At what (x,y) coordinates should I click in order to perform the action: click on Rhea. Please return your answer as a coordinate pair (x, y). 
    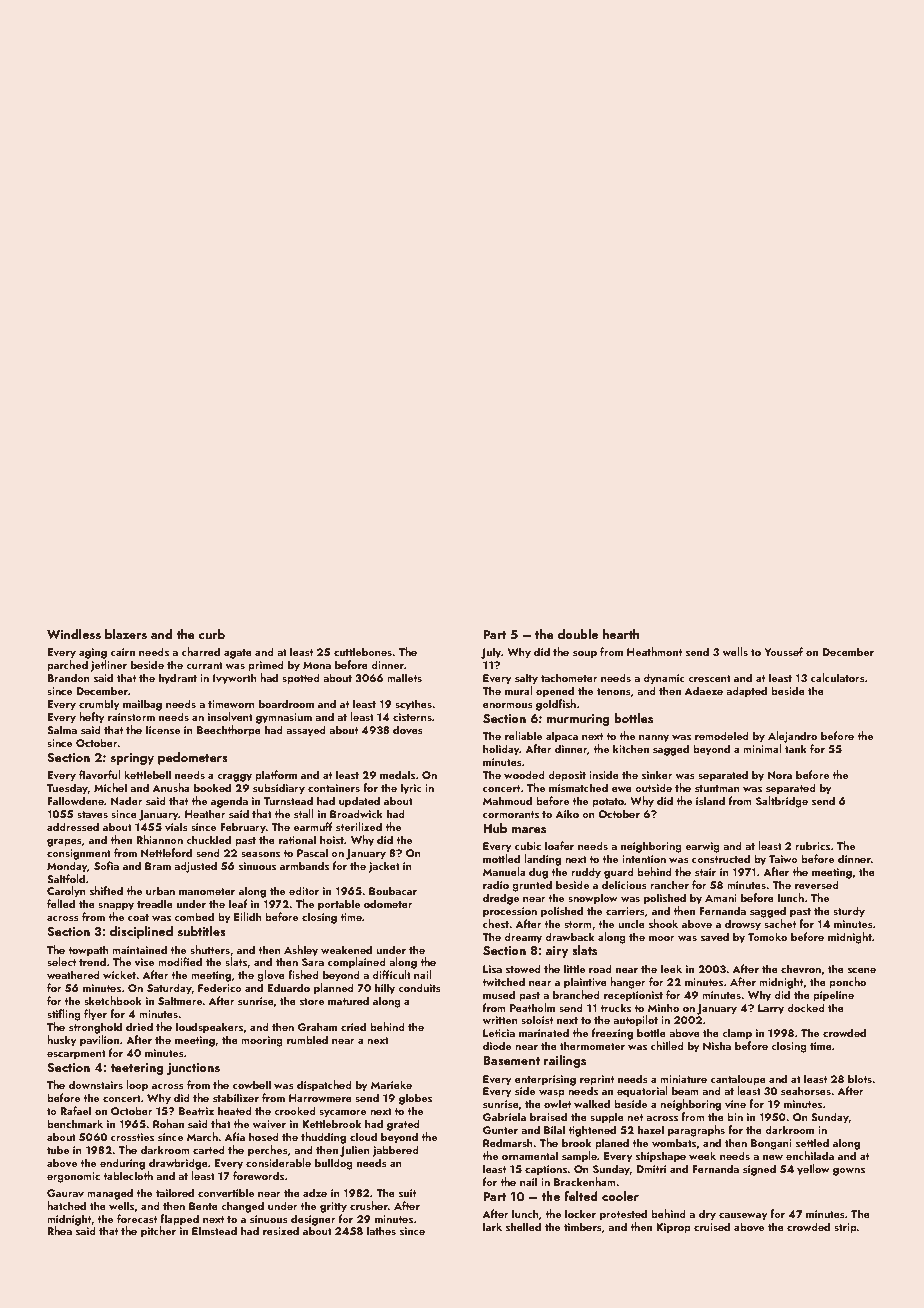
    Looking at the image, I should click on (59, 1230).
